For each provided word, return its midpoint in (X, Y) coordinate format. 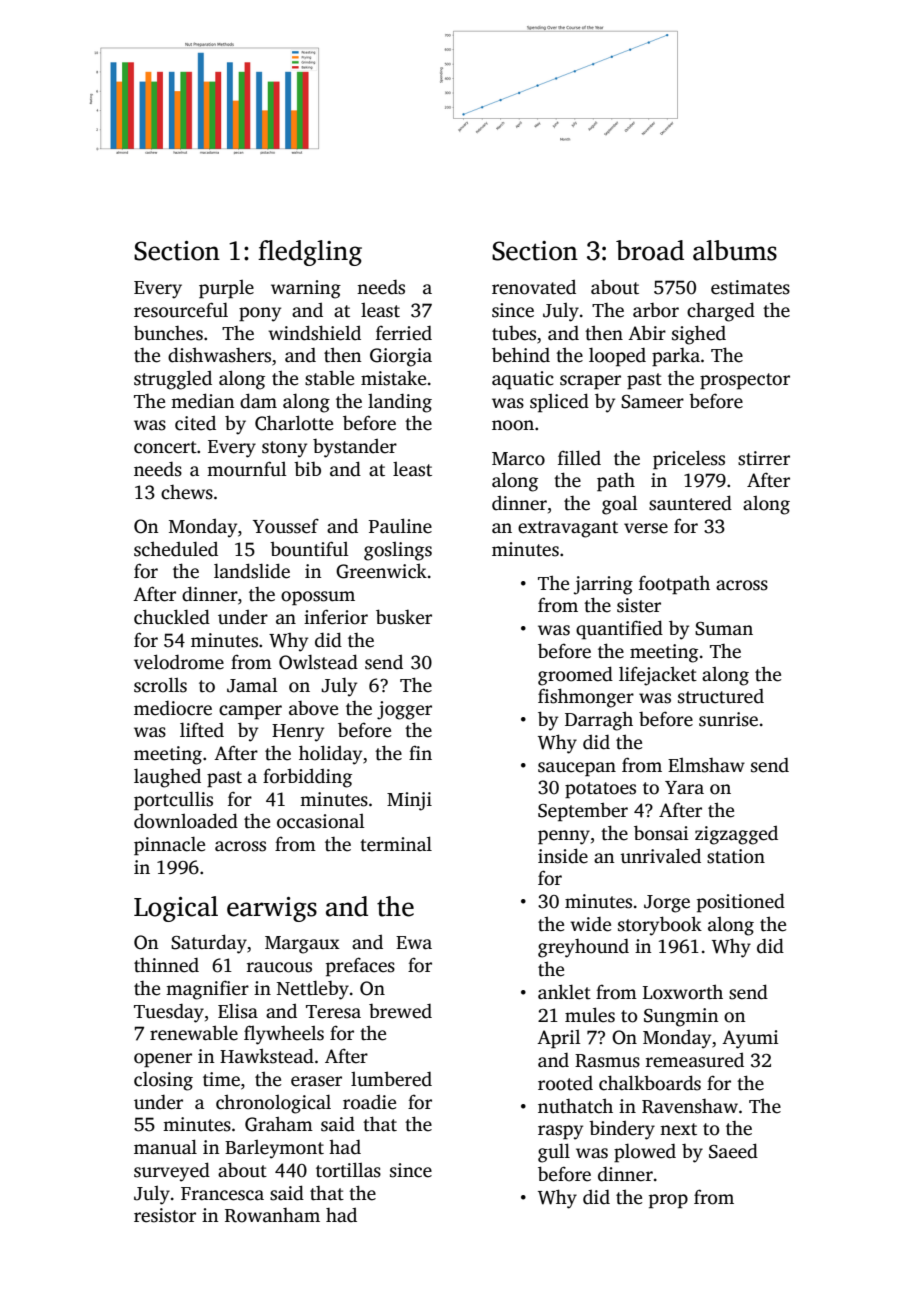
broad (650, 250)
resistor (165, 1215)
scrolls (160, 685)
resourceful (181, 310)
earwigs (272, 909)
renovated (534, 287)
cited (195, 423)
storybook (660, 926)
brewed (400, 1011)
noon (513, 425)
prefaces (360, 967)
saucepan (577, 769)
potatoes (600, 790)
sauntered (690, 503)
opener (163, 1060)
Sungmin (681, 1017)
